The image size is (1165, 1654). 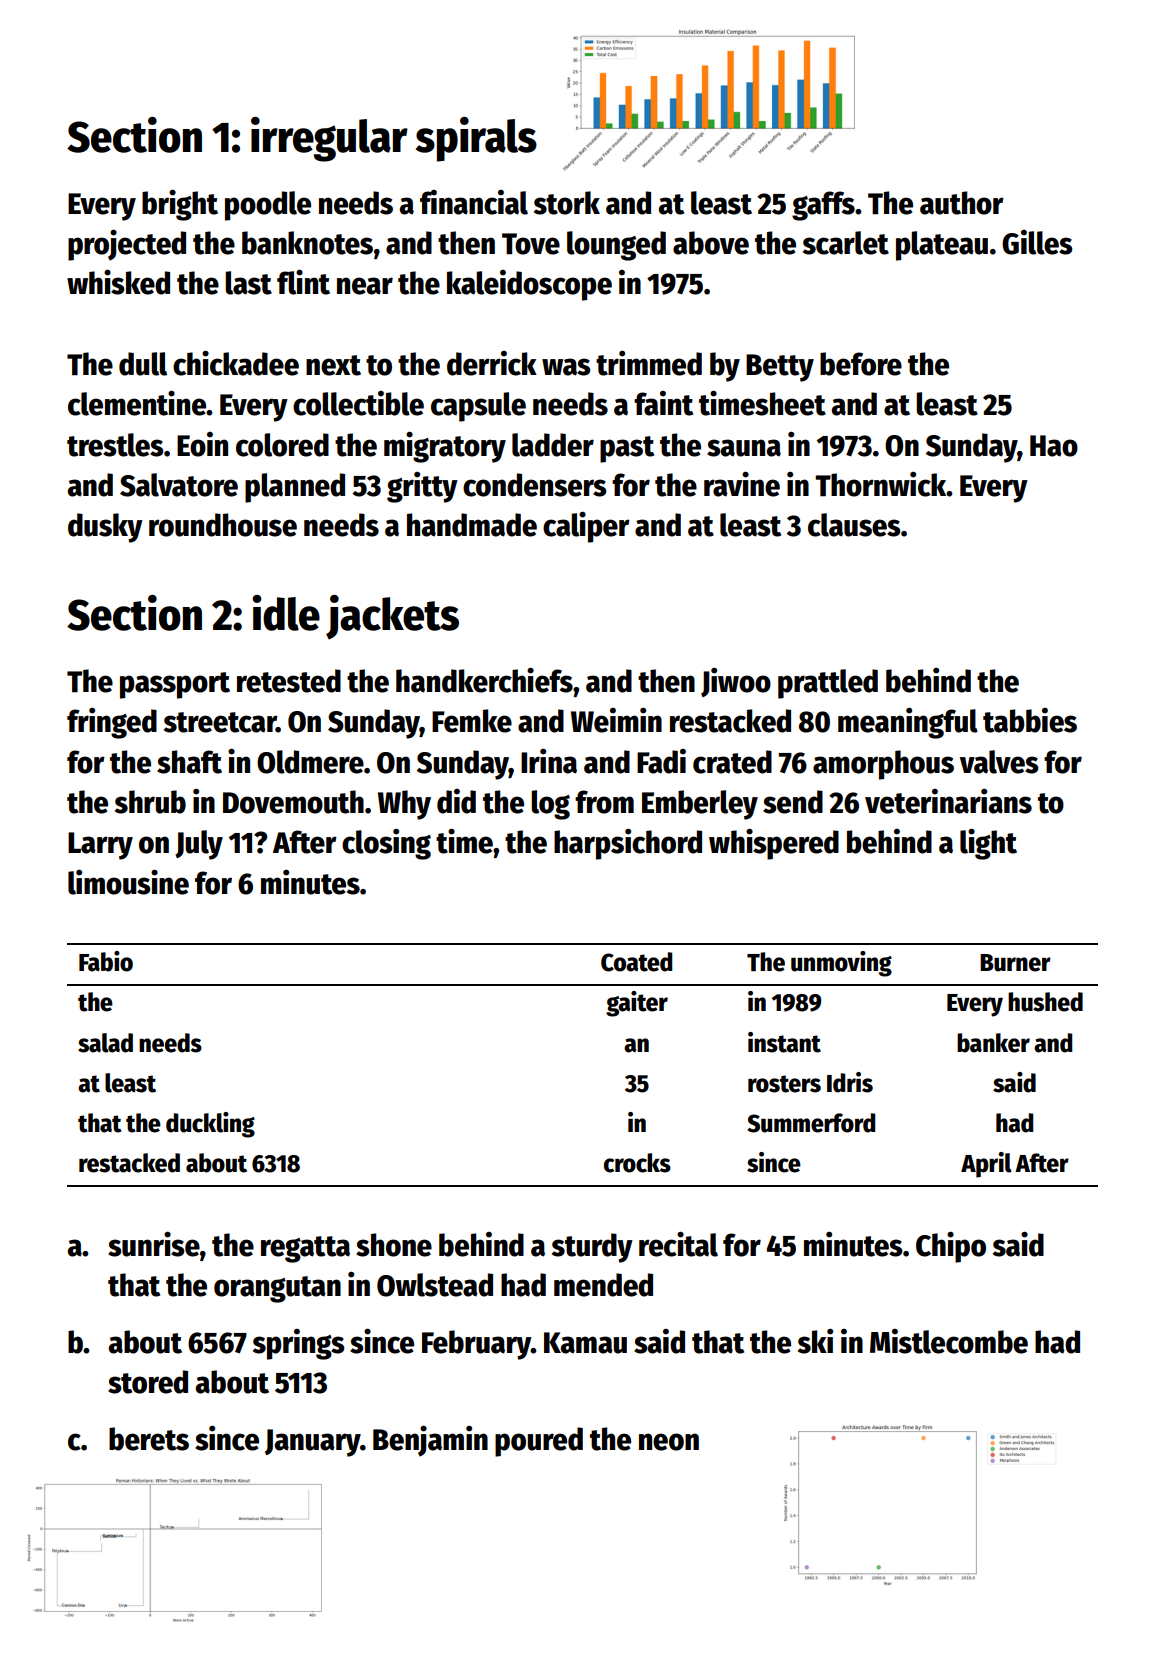 What do you see at coordinates (1054, 446) in the screenshot?
I see `Hao` at bounding box center [1054, 446].
